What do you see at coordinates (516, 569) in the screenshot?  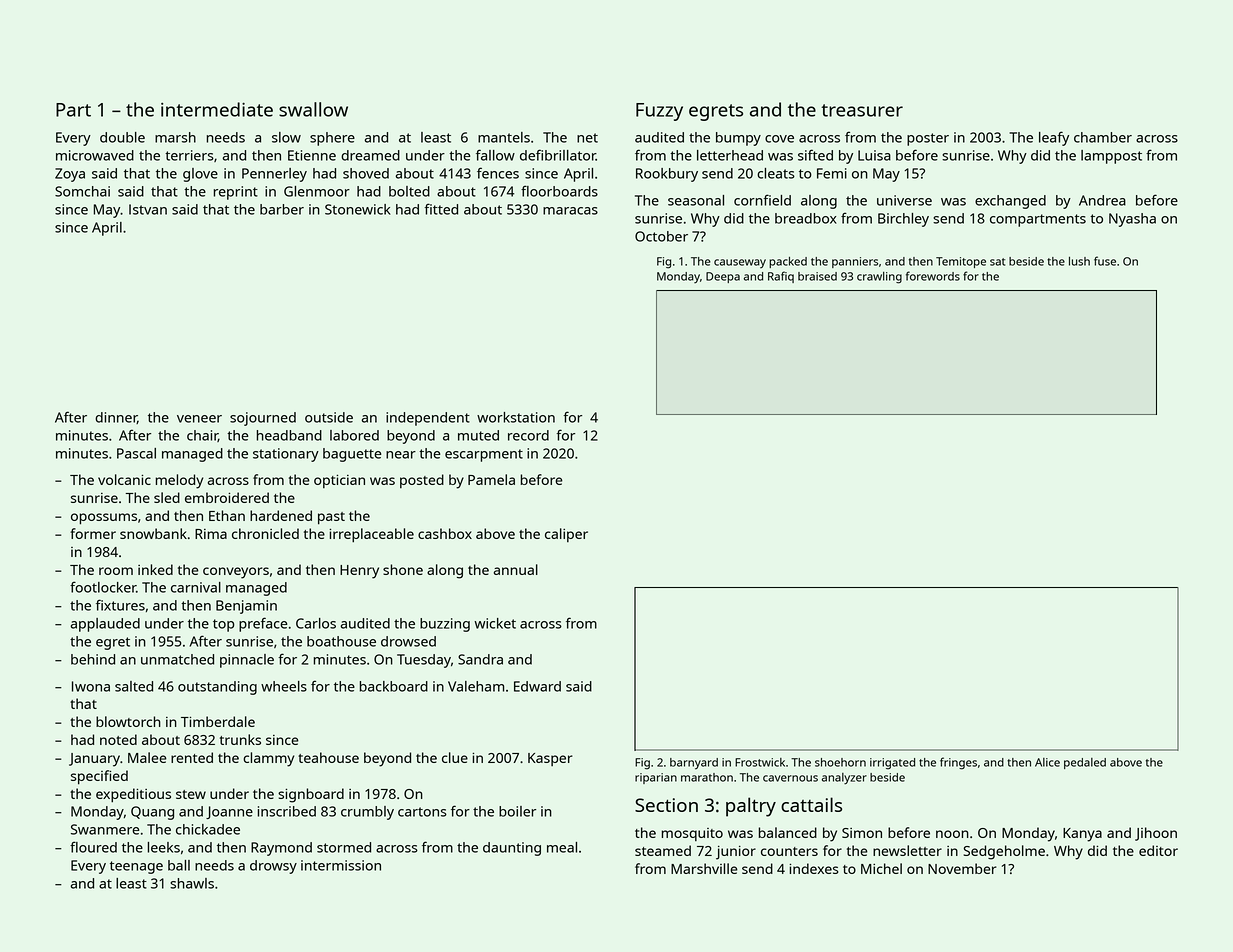 I see `annual` at bounding box center [516, 569].
